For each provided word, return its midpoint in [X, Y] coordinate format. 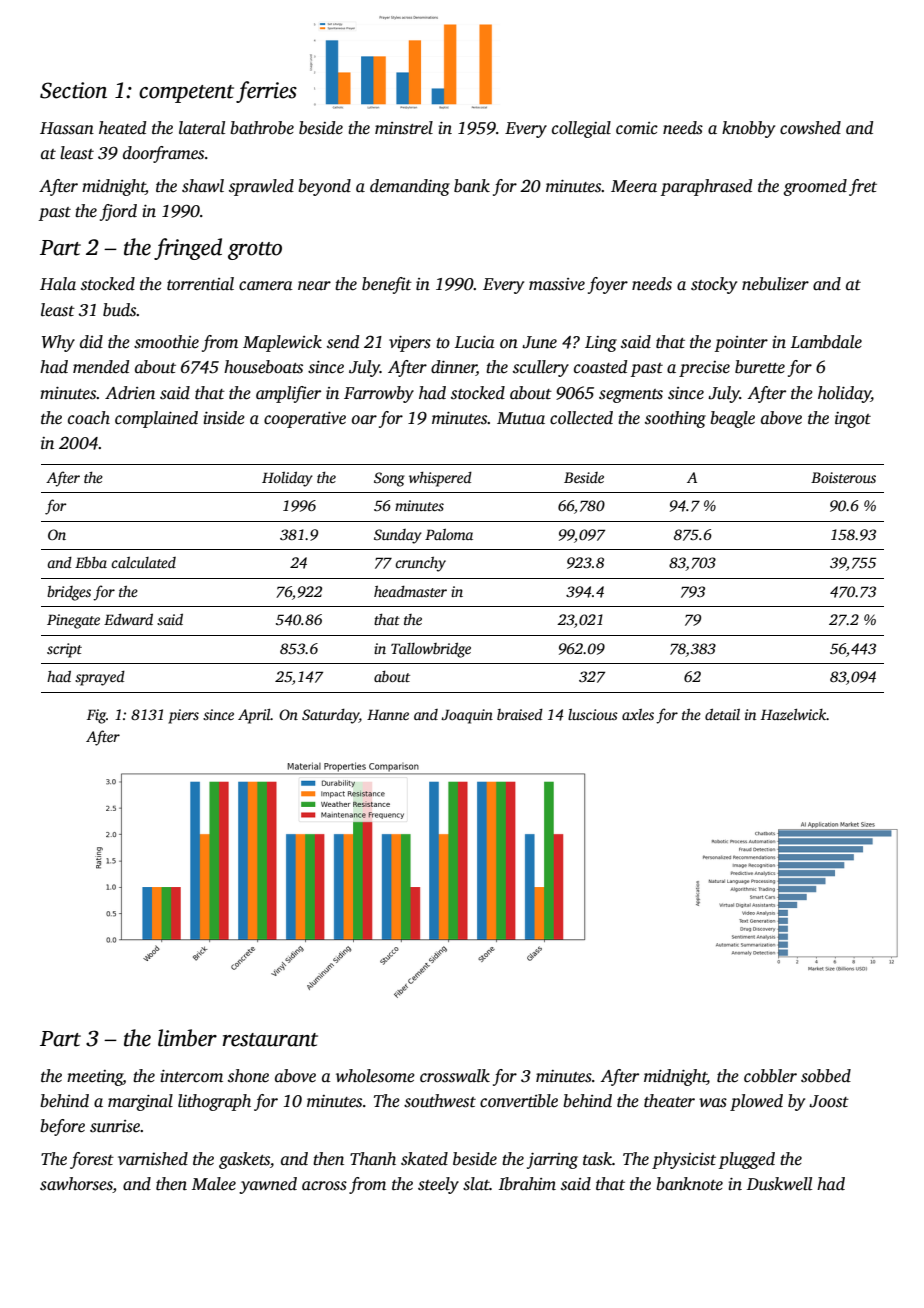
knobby [748, 129]
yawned [268, 1185]
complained [156, 419]
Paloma [449, 534]
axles [638, 714]
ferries [266, 92]
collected [581, 418]
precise [704, 369]
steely [438, 1185]
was [713, 1103]
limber [187, 1038]
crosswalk [455, 1076]
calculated [143, 562]
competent [186, 94]
